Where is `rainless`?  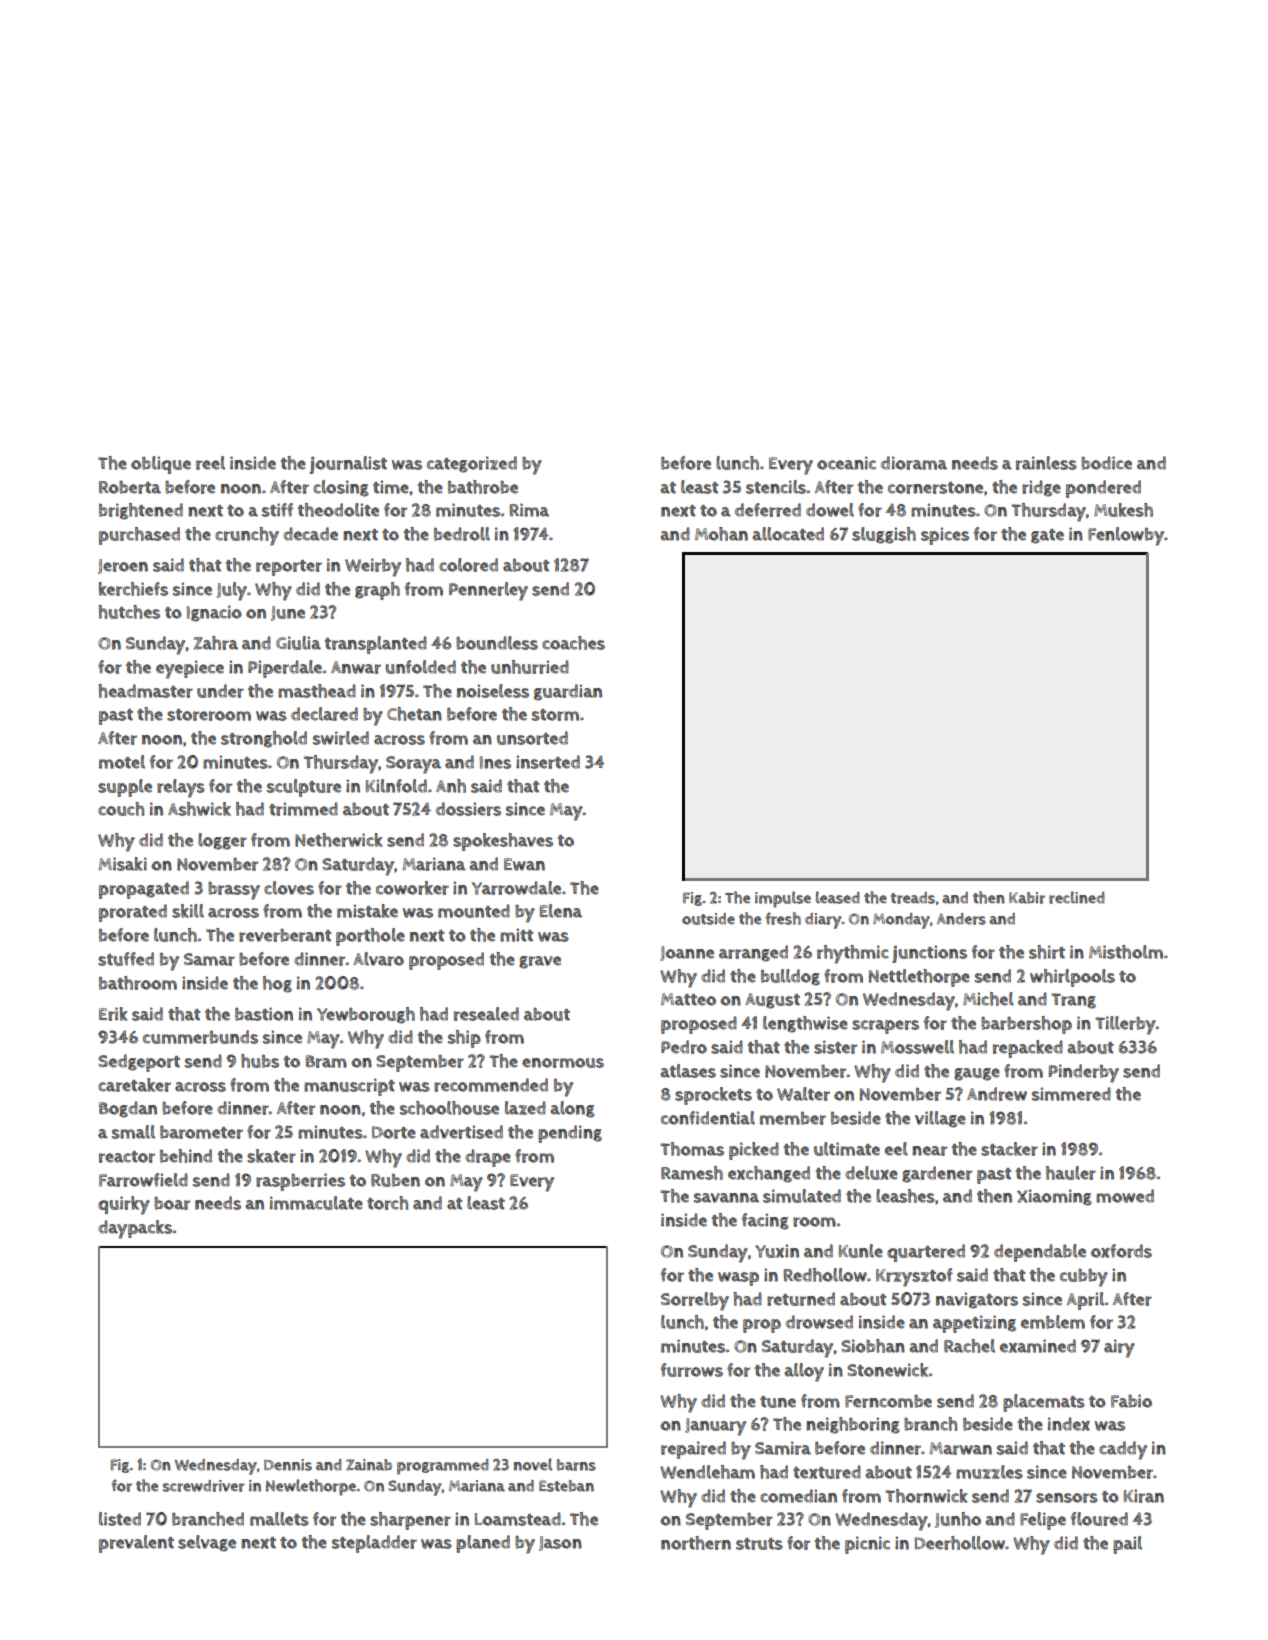 rainless is located at coordinates (1046, 463).
